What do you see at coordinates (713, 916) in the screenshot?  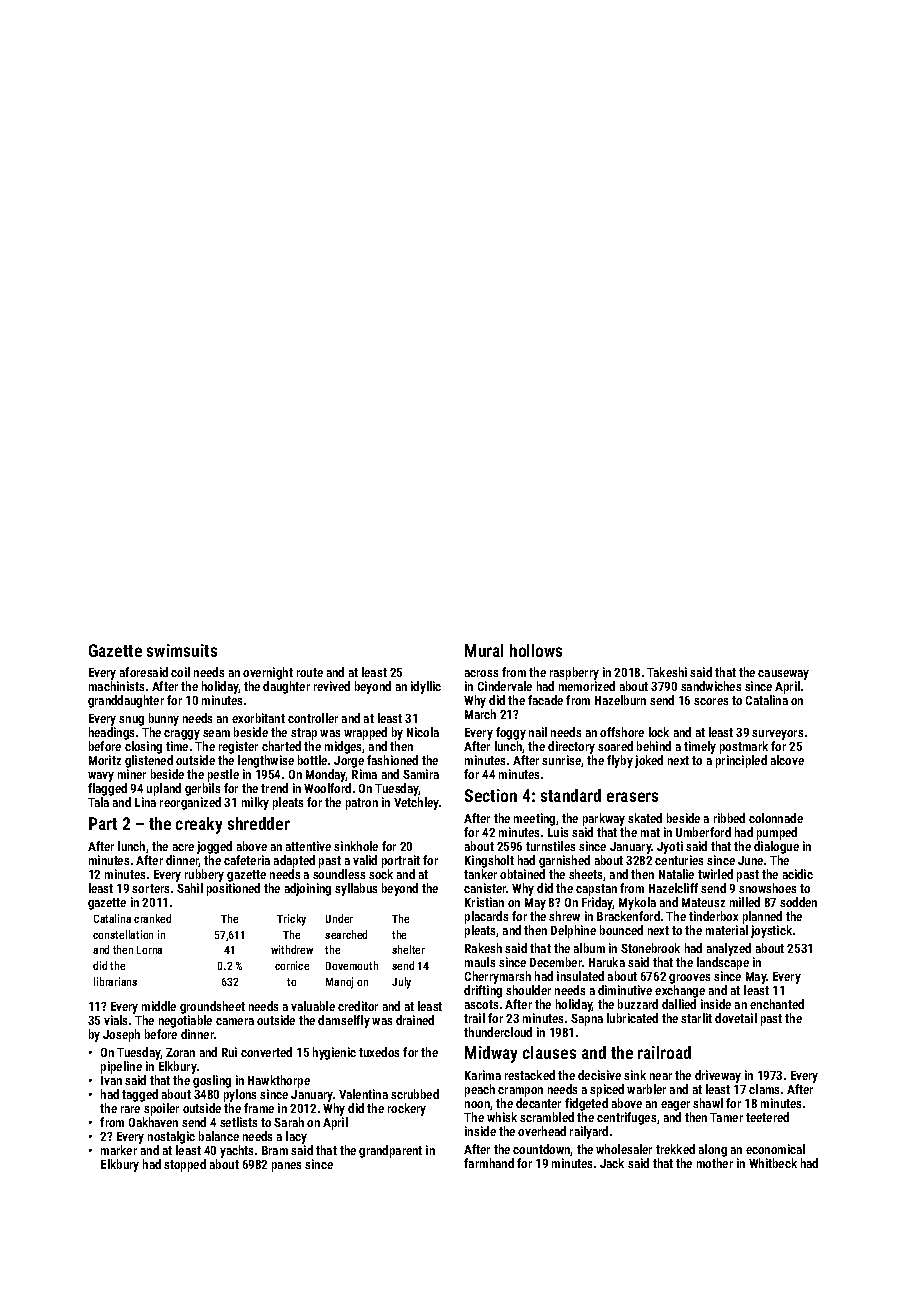 I see `tinderbox` at bounding box center [713, 916].
